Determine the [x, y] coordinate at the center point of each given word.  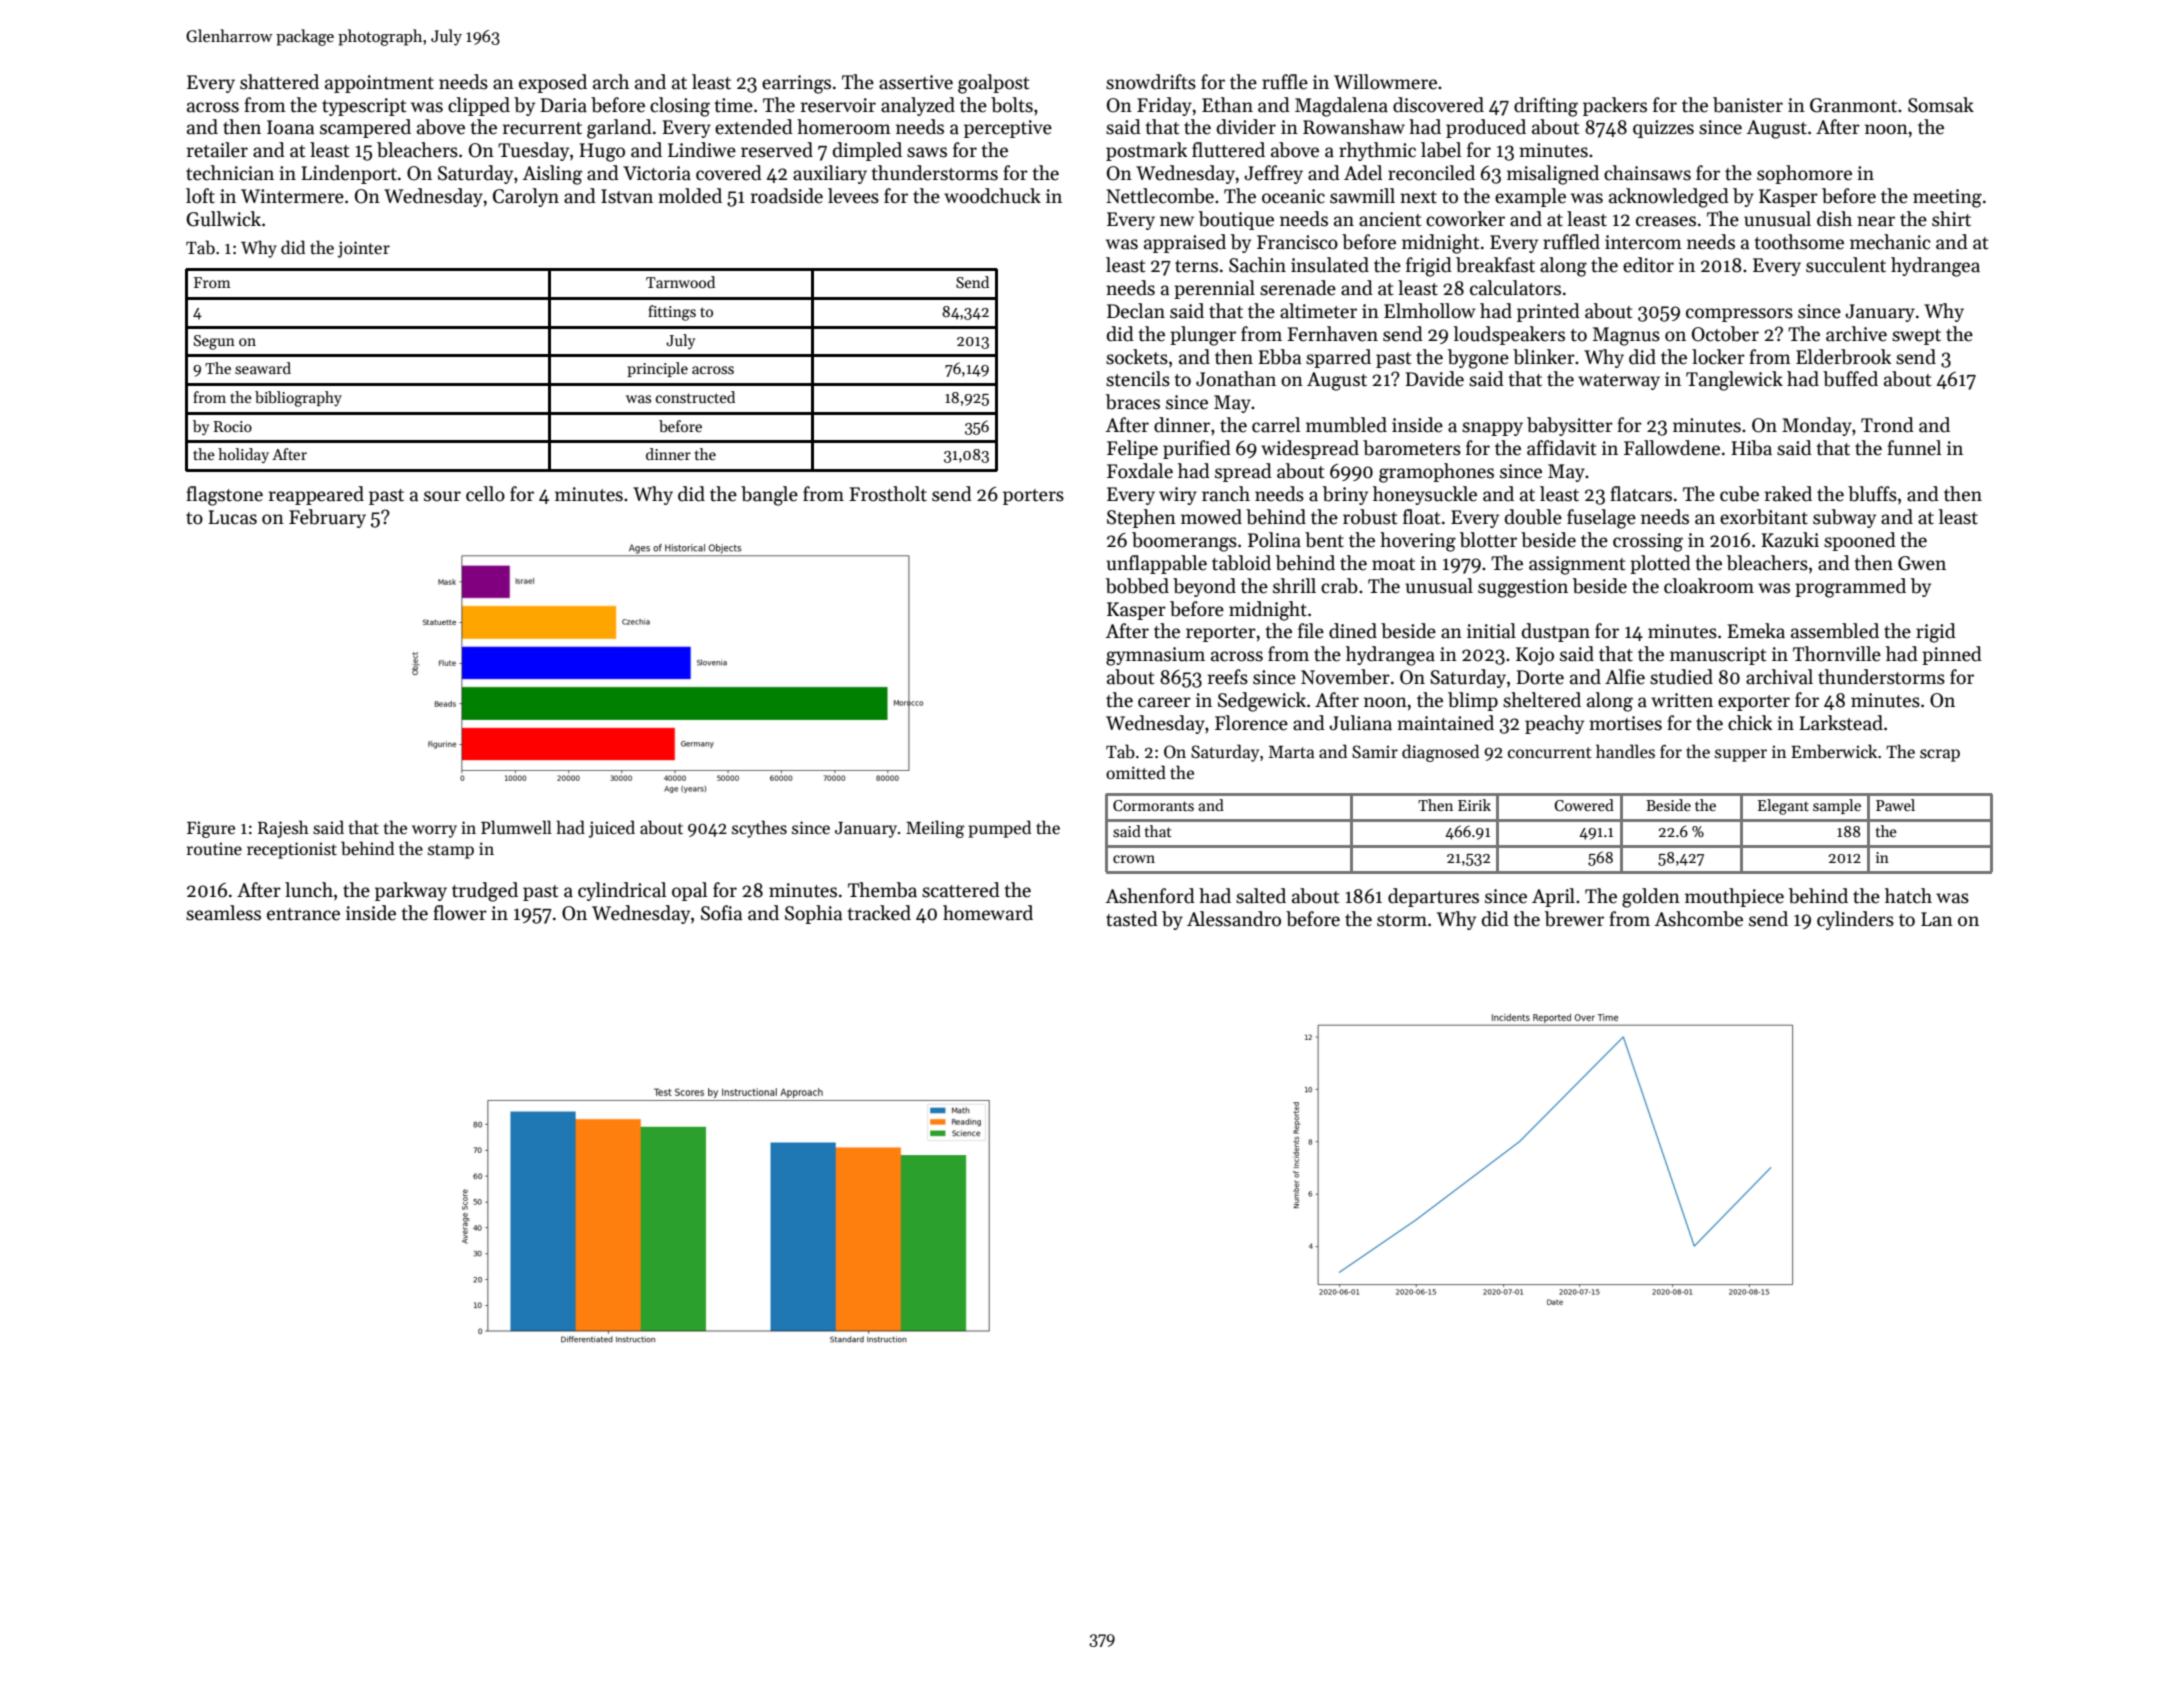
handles [1625, 751]
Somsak [1941, 105]
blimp [1473, 701]
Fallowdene [1672, 448]
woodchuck [992, 196]
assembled [1835, 631]
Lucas [232, 517]
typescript [364, 107]
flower [460, 913]
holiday [243, 455]
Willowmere [1385, 82]
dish [1834, 219]
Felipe [1132, 449]
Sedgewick [1262, 702]
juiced [612, 829]
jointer [364, 249]
